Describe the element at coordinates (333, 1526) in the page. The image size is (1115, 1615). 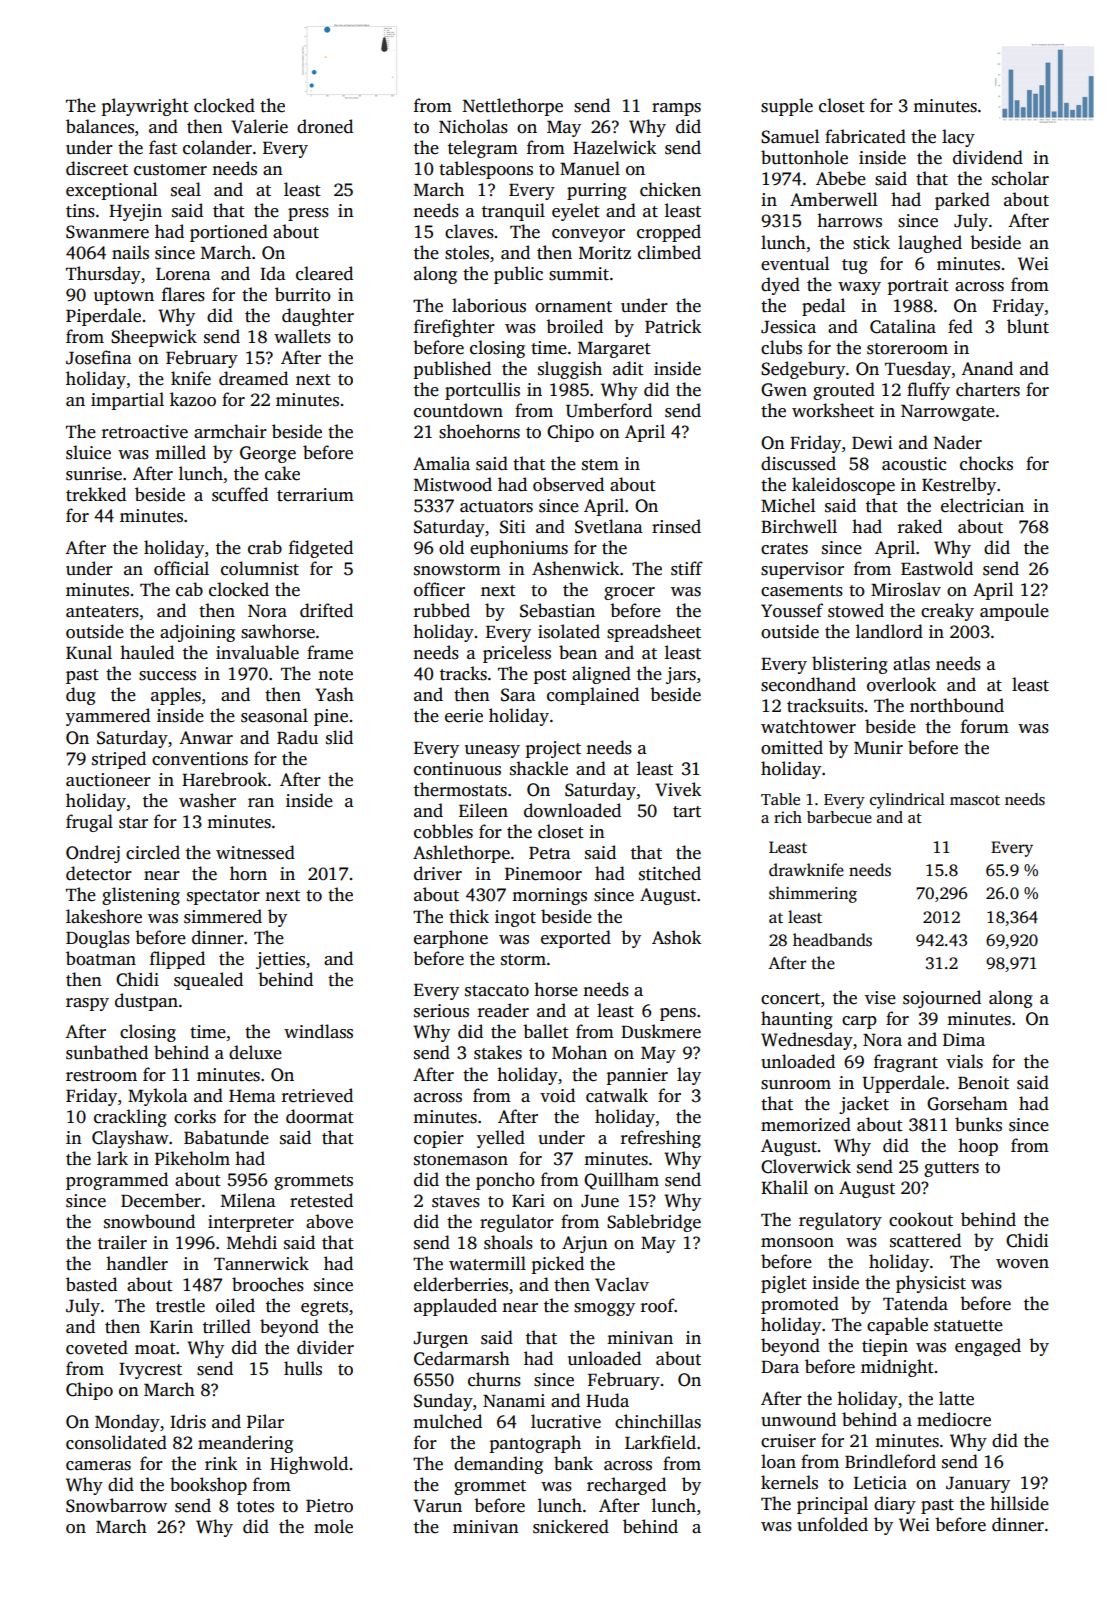
I see `mole` at that location.
